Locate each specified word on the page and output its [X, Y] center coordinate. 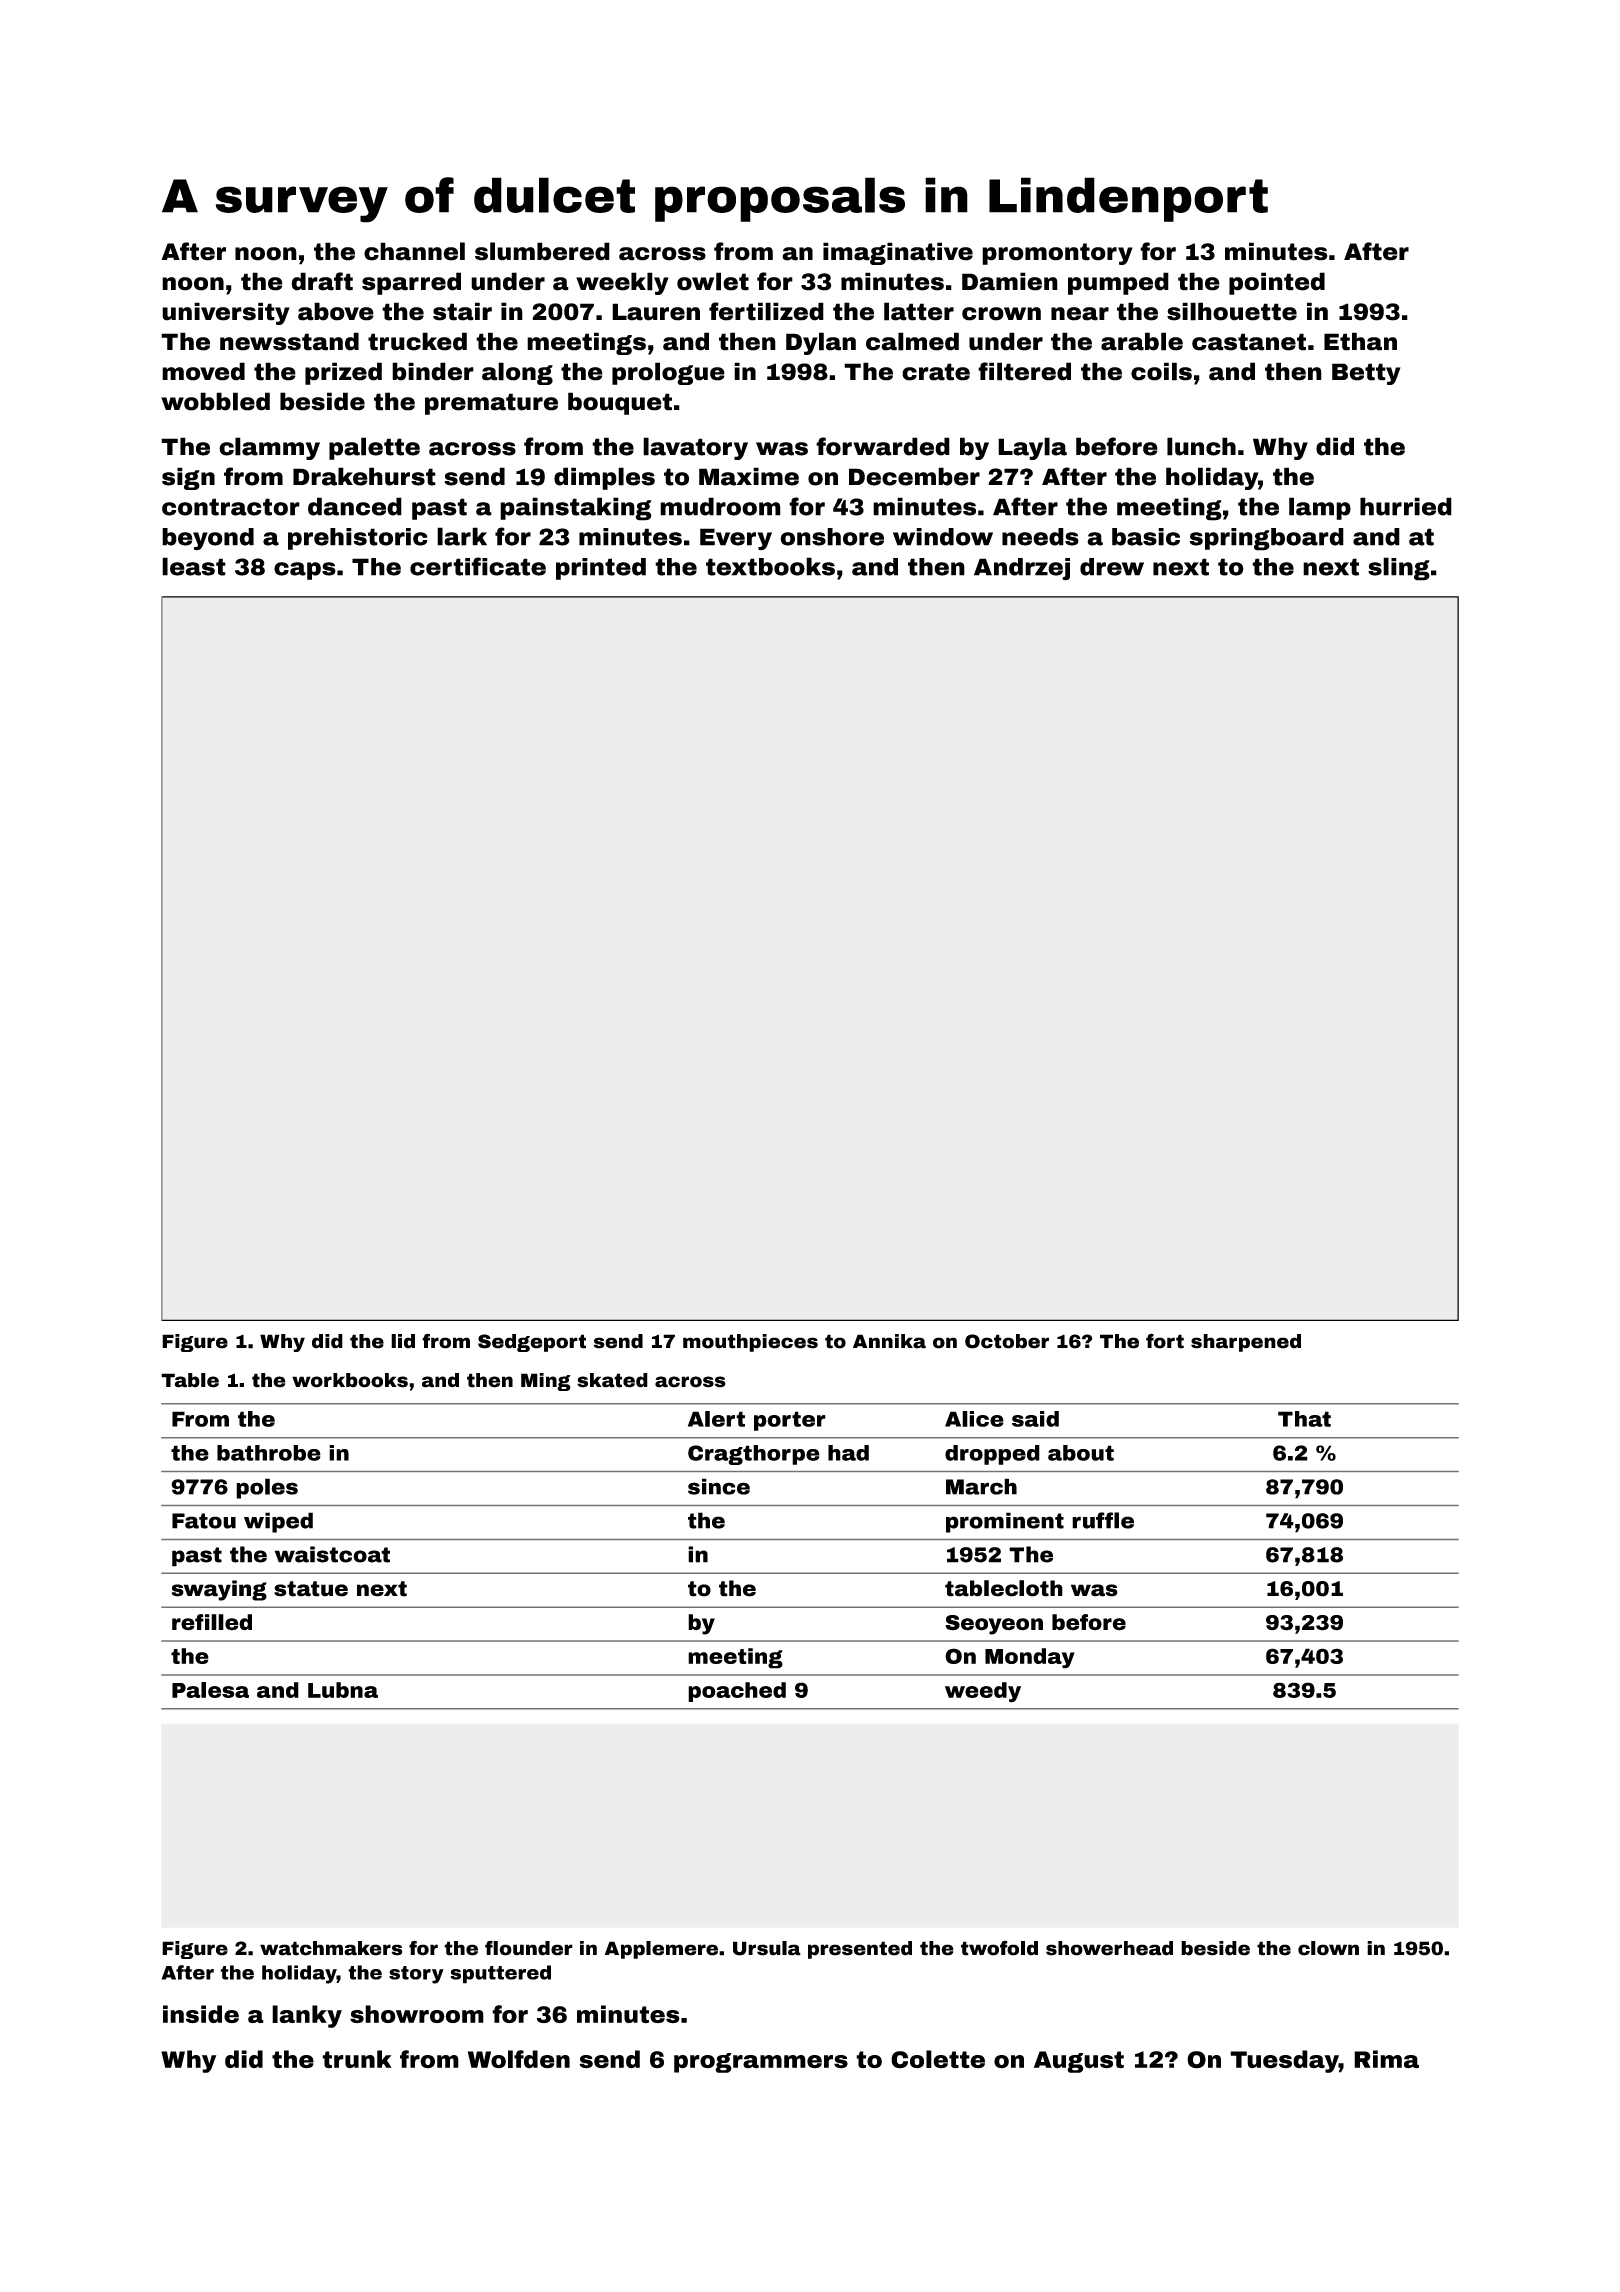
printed [601, 569]
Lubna [343, 1690]
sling [1399, 569]
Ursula [767, 1948]
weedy [983, 1692]
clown [1328, 1948]
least [194, 566]
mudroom [720, 506]
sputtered [500, 1974]
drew [1112, 567]
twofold [999, 1948]
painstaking [576, 509]
